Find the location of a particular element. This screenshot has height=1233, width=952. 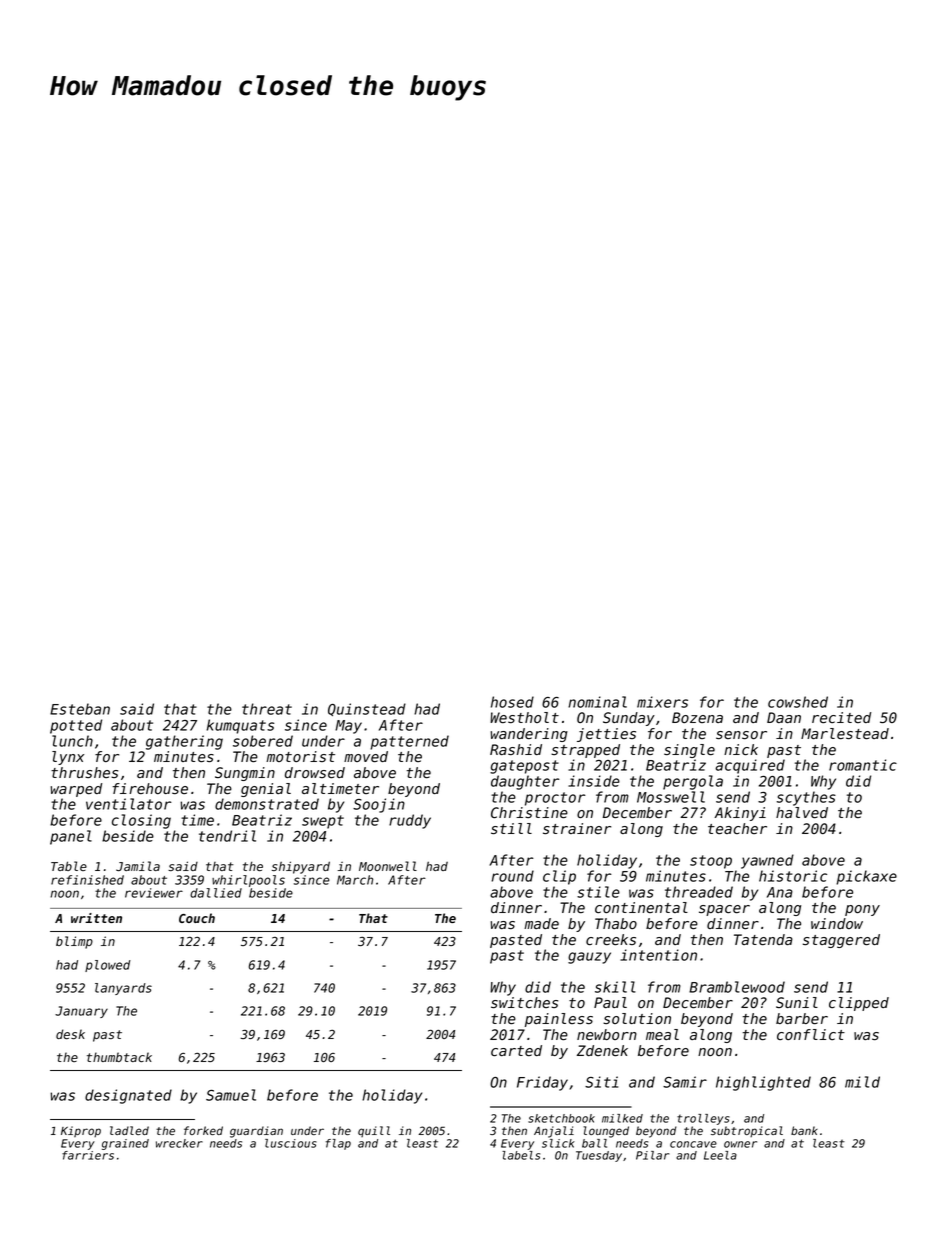

March is located at coordinates (355, 880).
